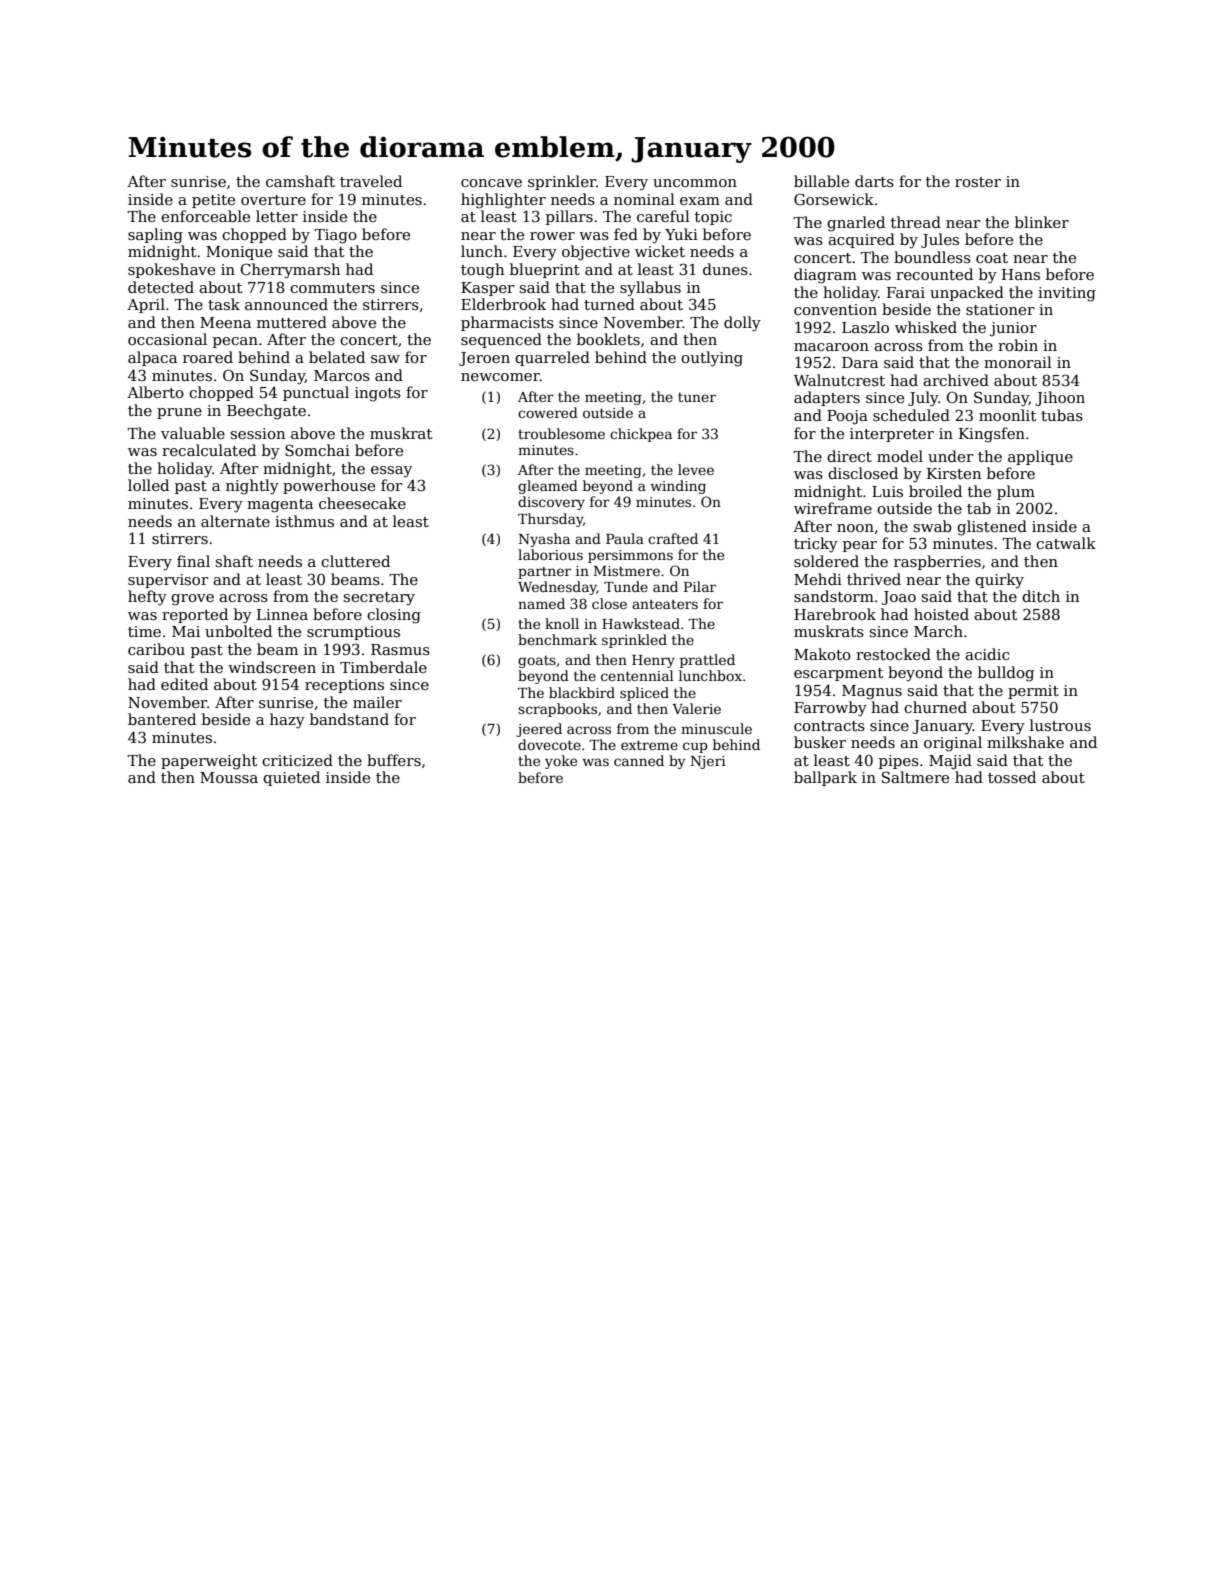  What do you see at coordinates (697, 397) in the image?
I see `tuner` at bounding box center [697, 397].
